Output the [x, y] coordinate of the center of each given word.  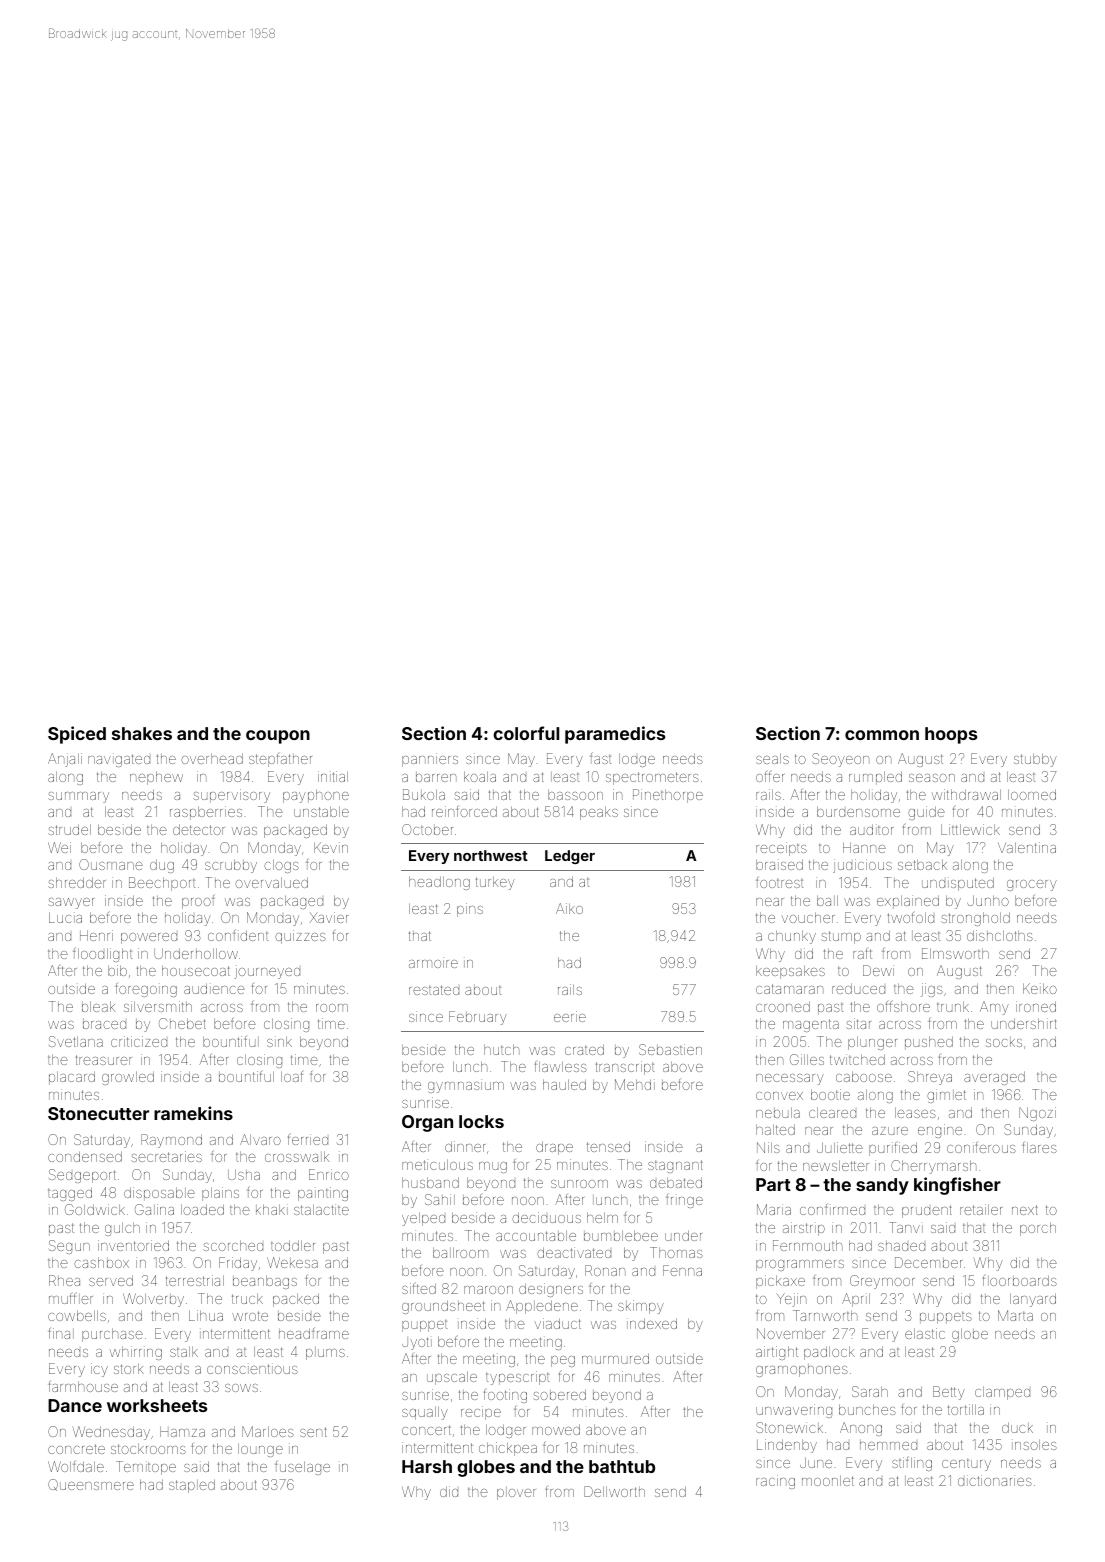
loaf [292, 1076]
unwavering [794, 1411]
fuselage [302, 1468]
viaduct [557, 1323]
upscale [452, 1378]
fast [600, 758]
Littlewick [970, 829]
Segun [69, 1247]
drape [554, 1148]
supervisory [231, 796]
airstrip [804, 1229]
